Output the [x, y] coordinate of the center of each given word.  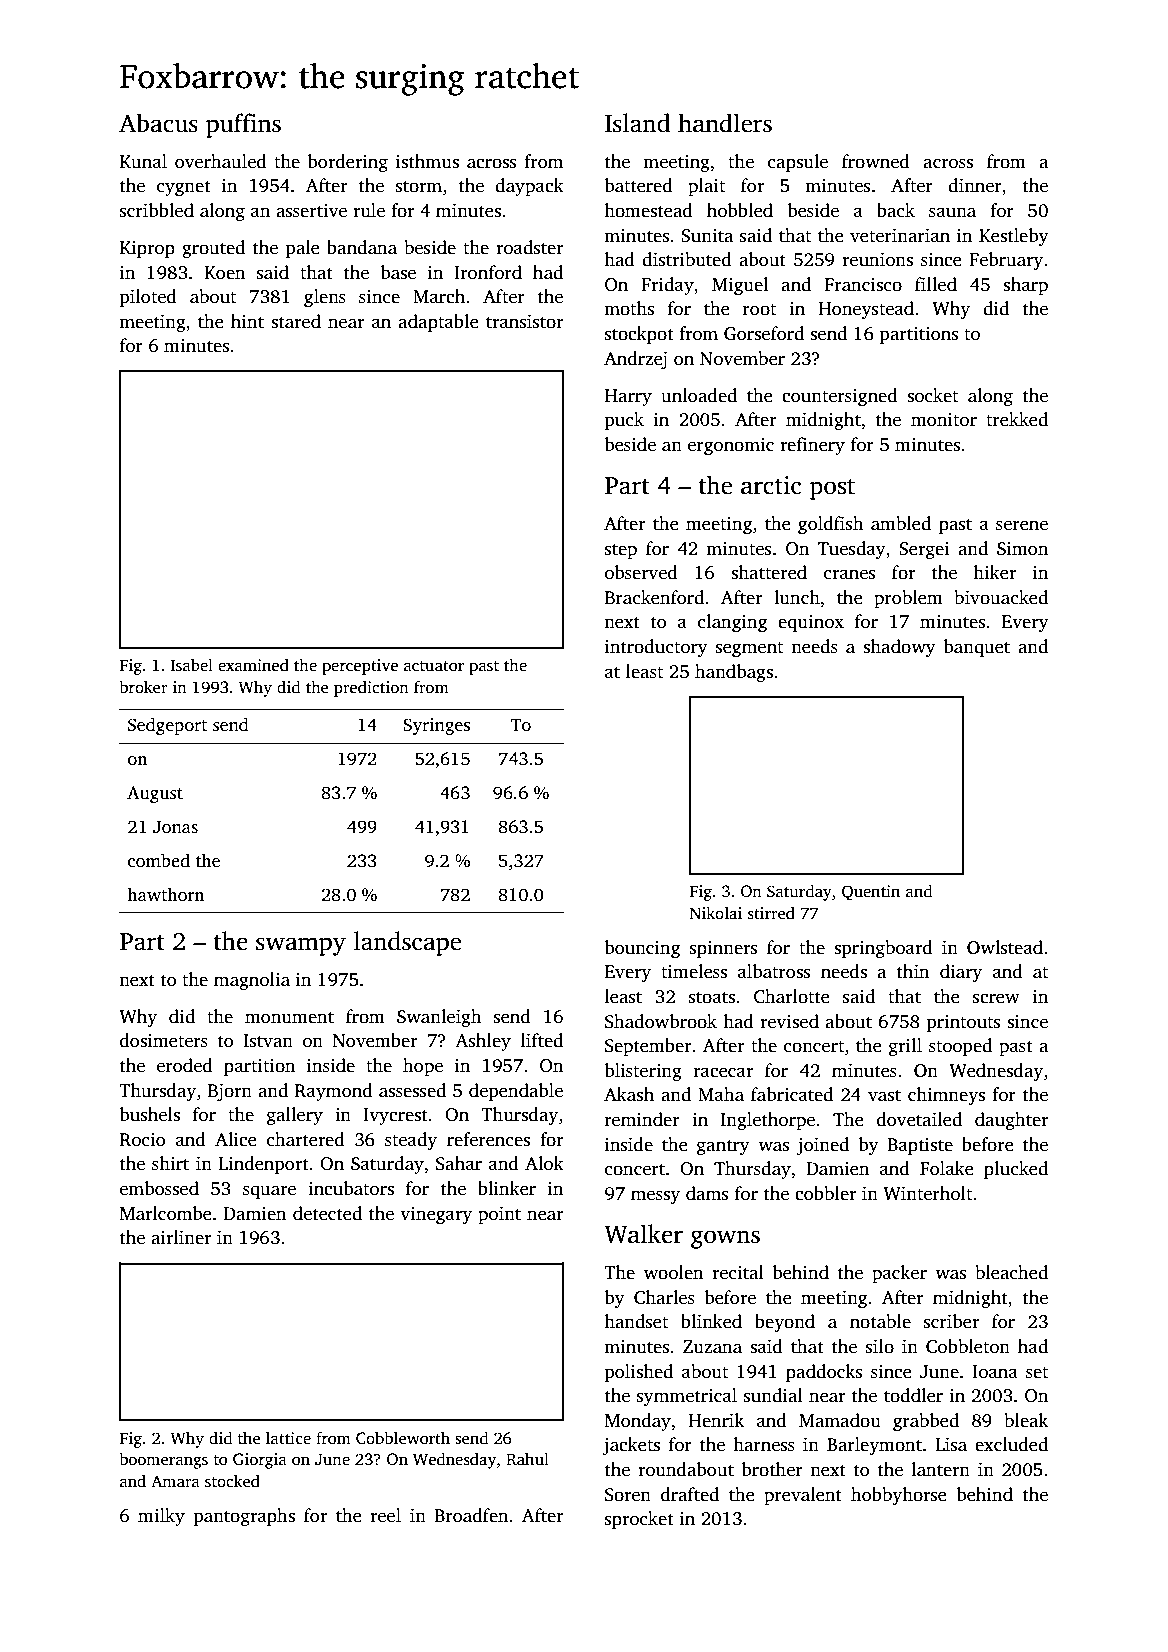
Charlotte [792, 996]
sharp [1025, 286]
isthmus [427, 161]
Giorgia [260, 1461]
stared [296, 321]
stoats [712, 997]
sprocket [639, 1520]
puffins [243, 125]
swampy [301, 946]
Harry [628, 397]
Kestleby [1014, 237]
